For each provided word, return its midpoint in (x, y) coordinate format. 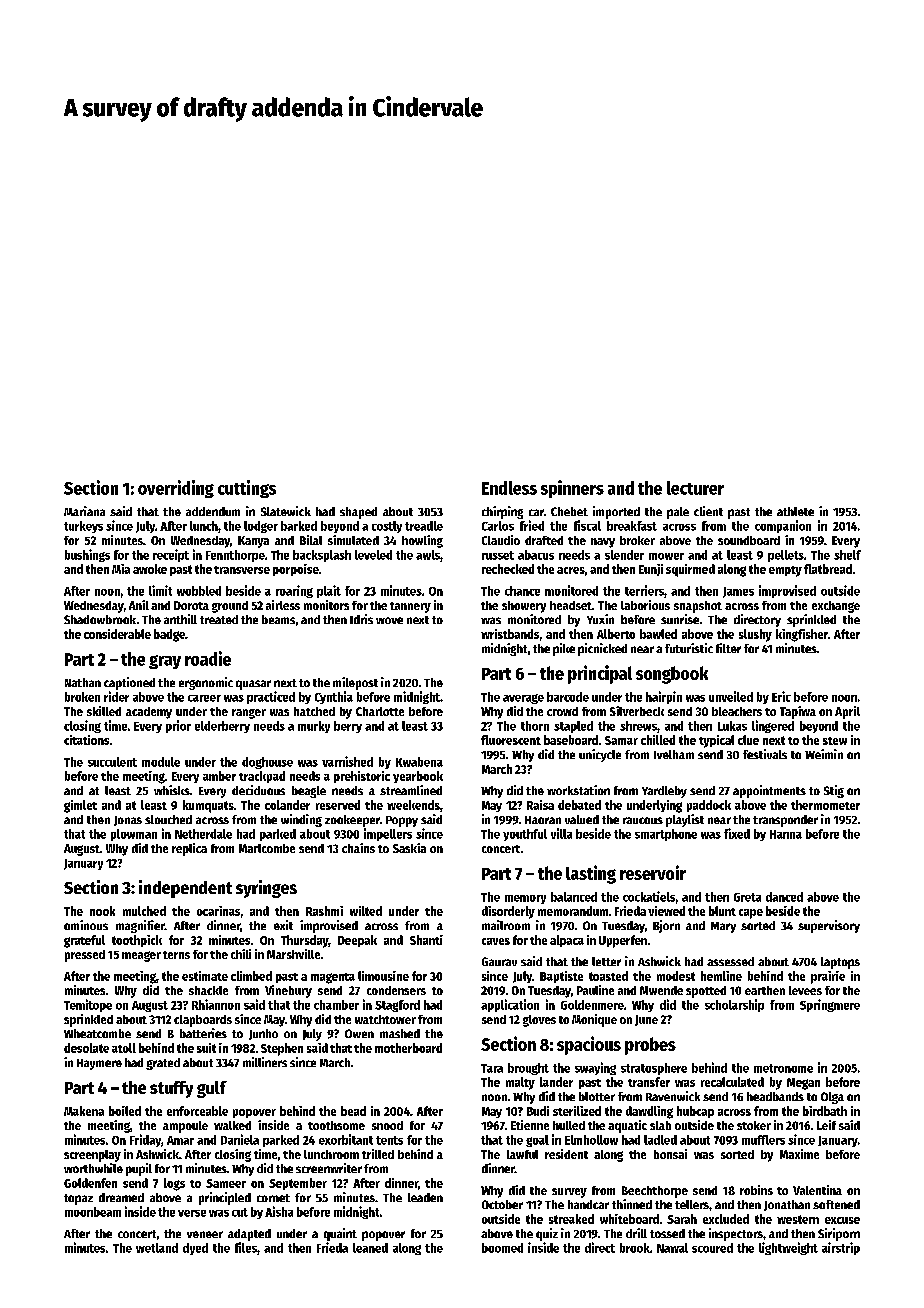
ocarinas (218, 911)
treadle (424, 526)
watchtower (385, 1019)
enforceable (197, 1111)
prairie (828, 977)
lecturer (695, 488)
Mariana (84, 511)
